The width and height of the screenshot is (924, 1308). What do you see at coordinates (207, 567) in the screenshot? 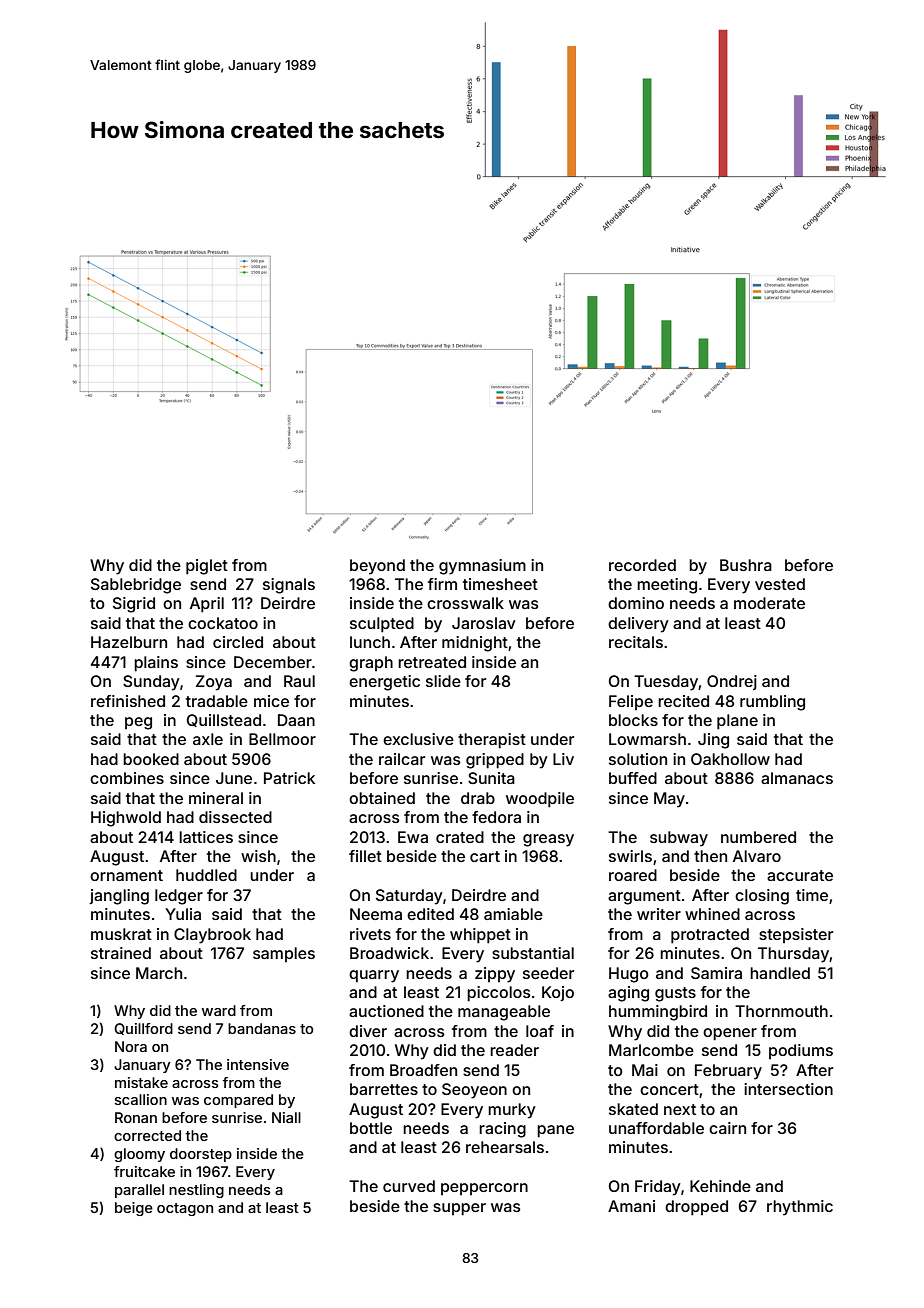
I see `piglet` at bounding box center [207, 567].
